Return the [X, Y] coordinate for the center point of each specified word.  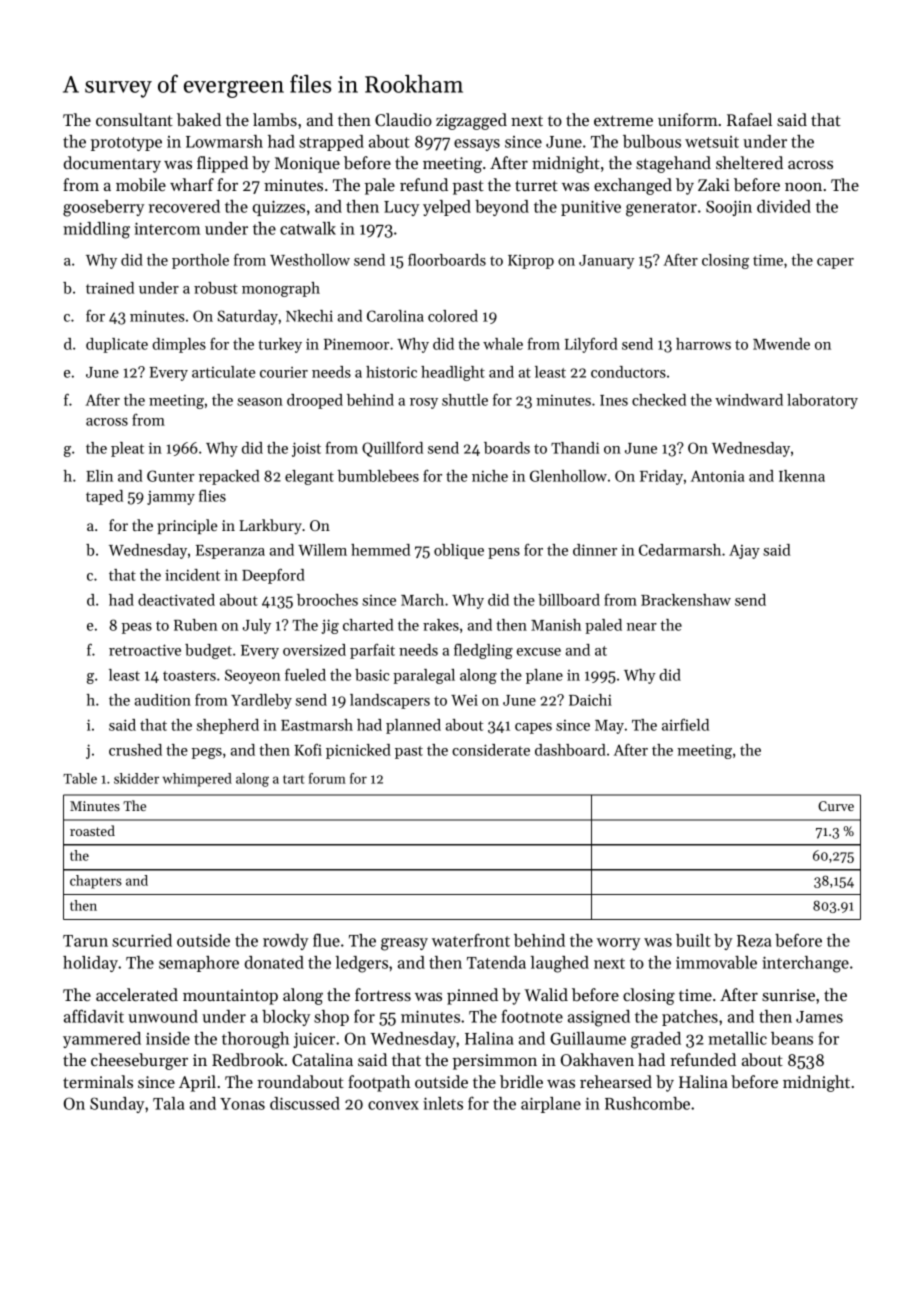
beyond [502, 208]
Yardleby [261, 701]
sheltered [749, 162]
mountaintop [230, 997]
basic [372, 675]
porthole [200, 261]
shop [331, 1018]
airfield [685, 724]
